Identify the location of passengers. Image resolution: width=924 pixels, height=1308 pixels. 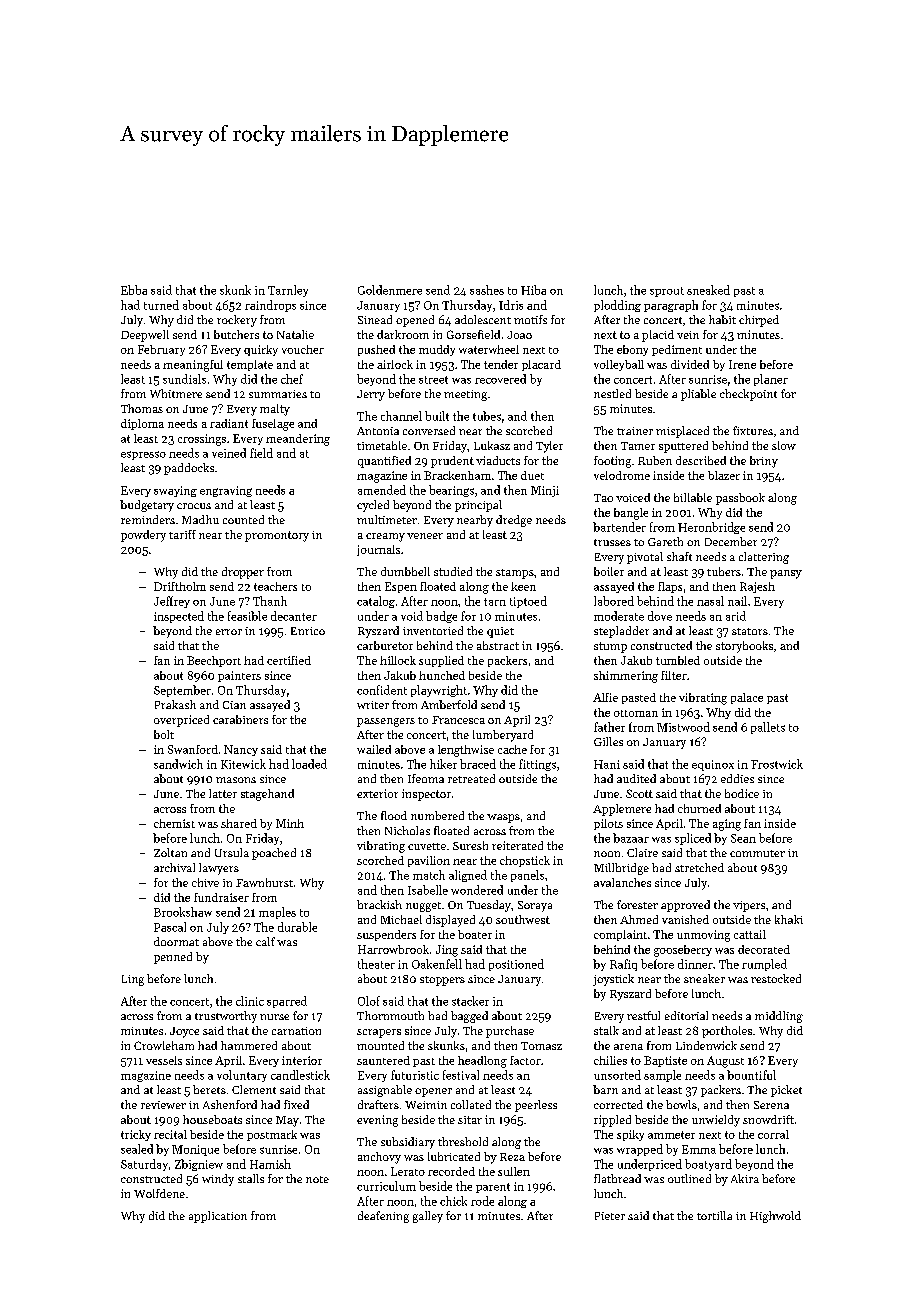
(386, 722).
